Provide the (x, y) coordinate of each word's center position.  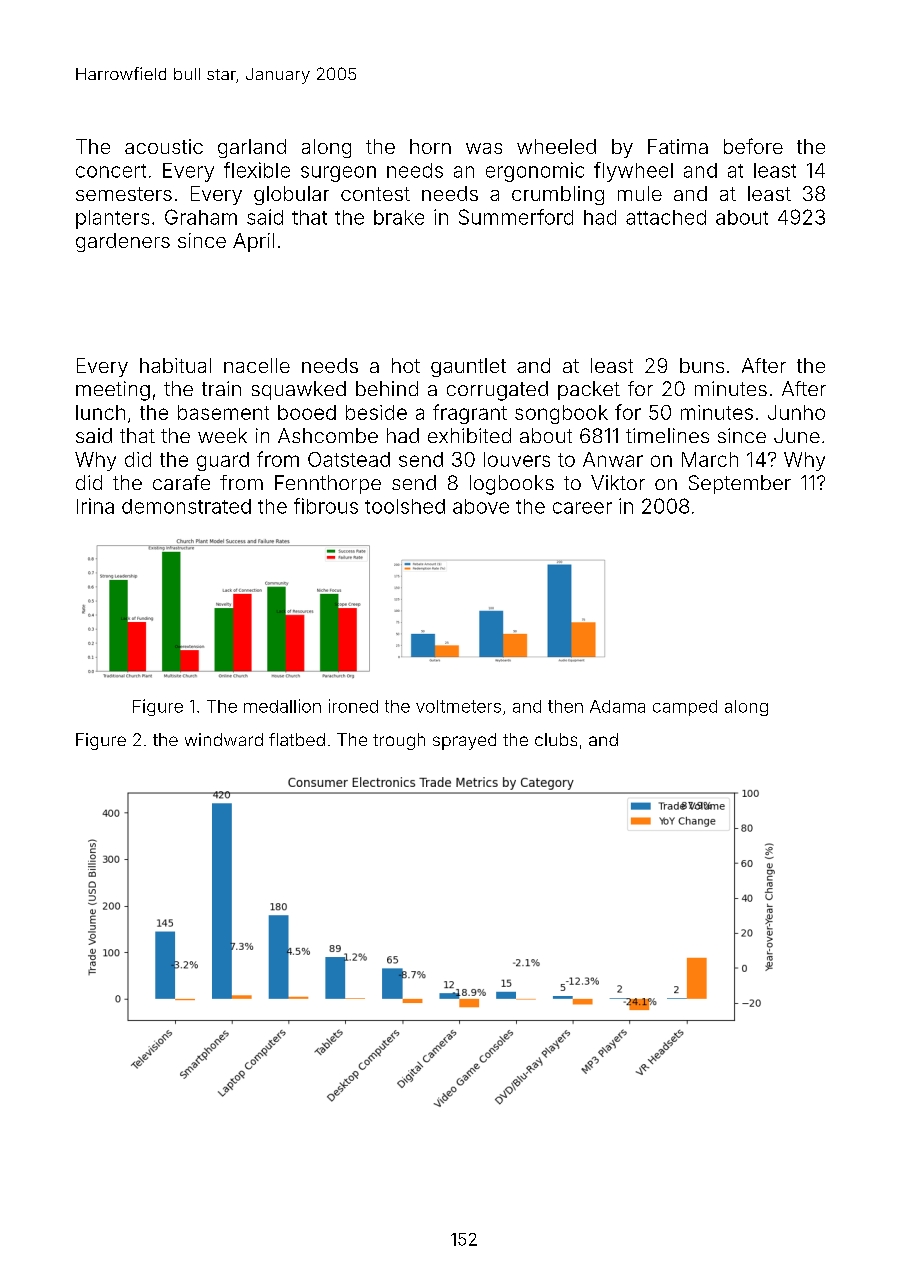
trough (399, 741)
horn (430, 146)
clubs (556, 739)
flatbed (297, 739)
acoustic (164, 146)
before (753, 146)
